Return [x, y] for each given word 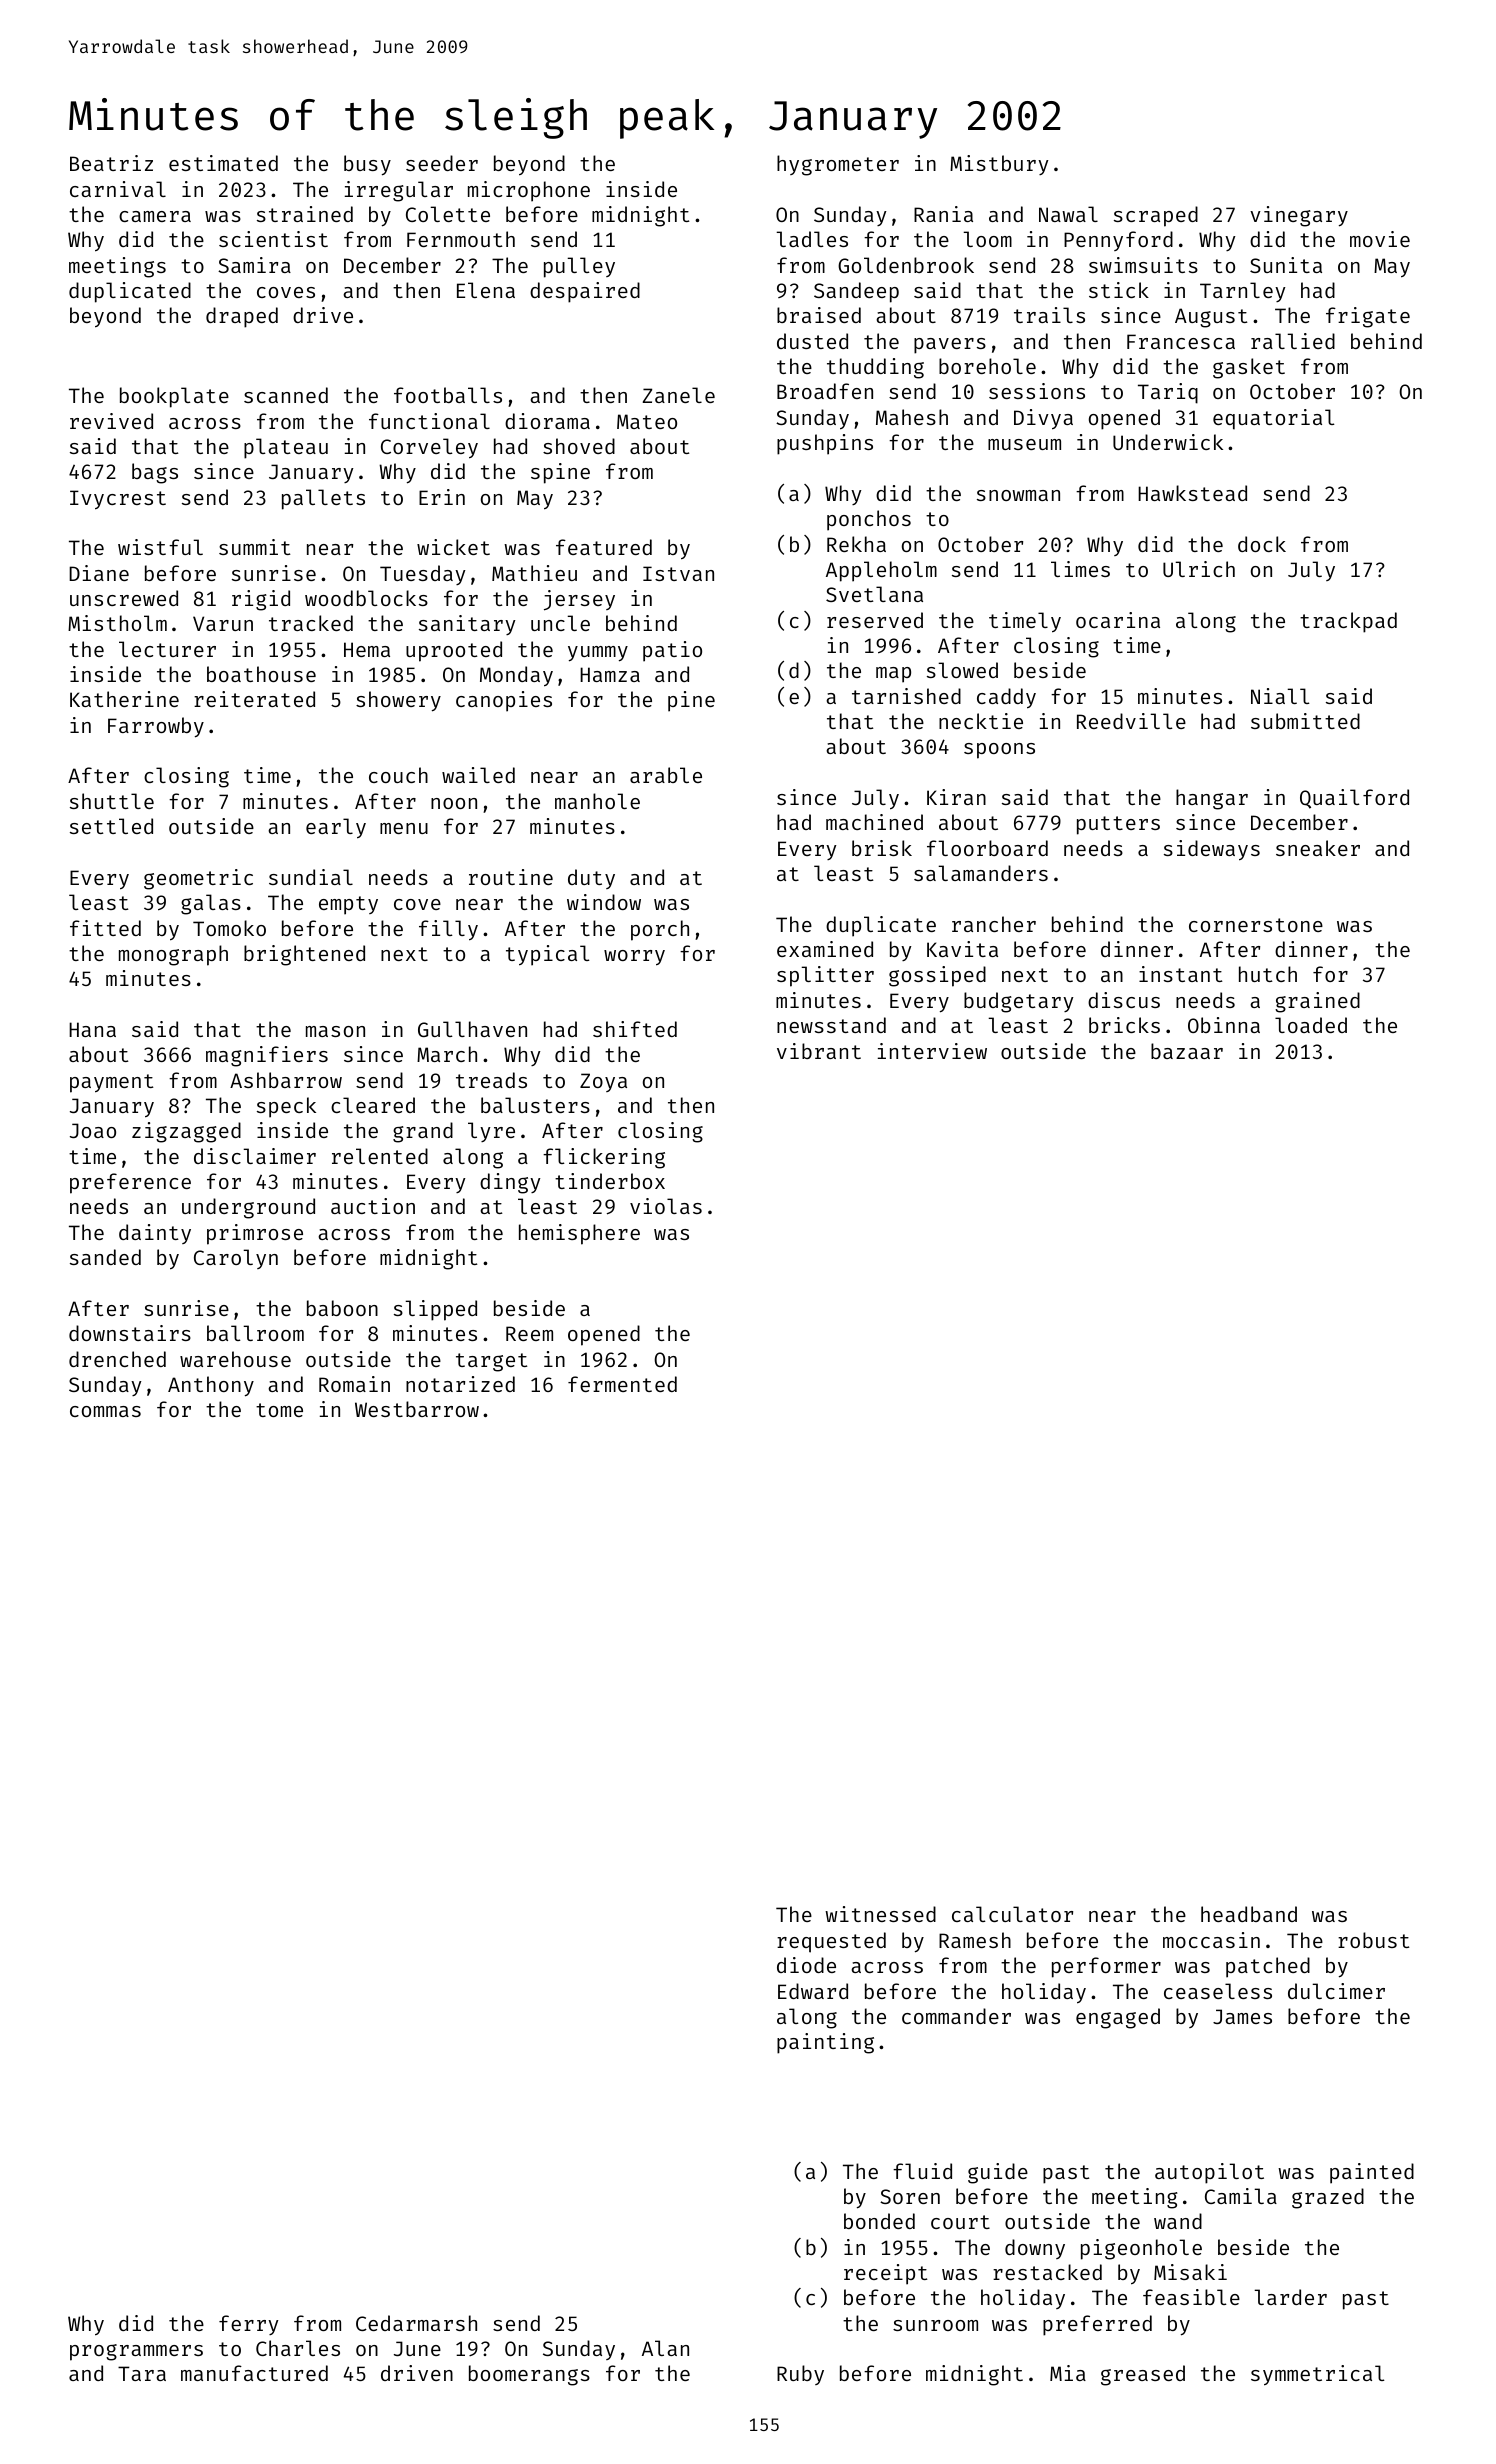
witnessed [880, 1914]
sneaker [1318, 848]
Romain [354, 1384]
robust [1373, 1940]
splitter [825, 976]
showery [398, 701]
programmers [136, 2352]
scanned [286, 395]
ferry [248, 2325]
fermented [622, 1384]
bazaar [1187, 1051]
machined [874, 822]
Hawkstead [1192, 493]
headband [1249, 1914]
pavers [950, 346]
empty [348, 905]
